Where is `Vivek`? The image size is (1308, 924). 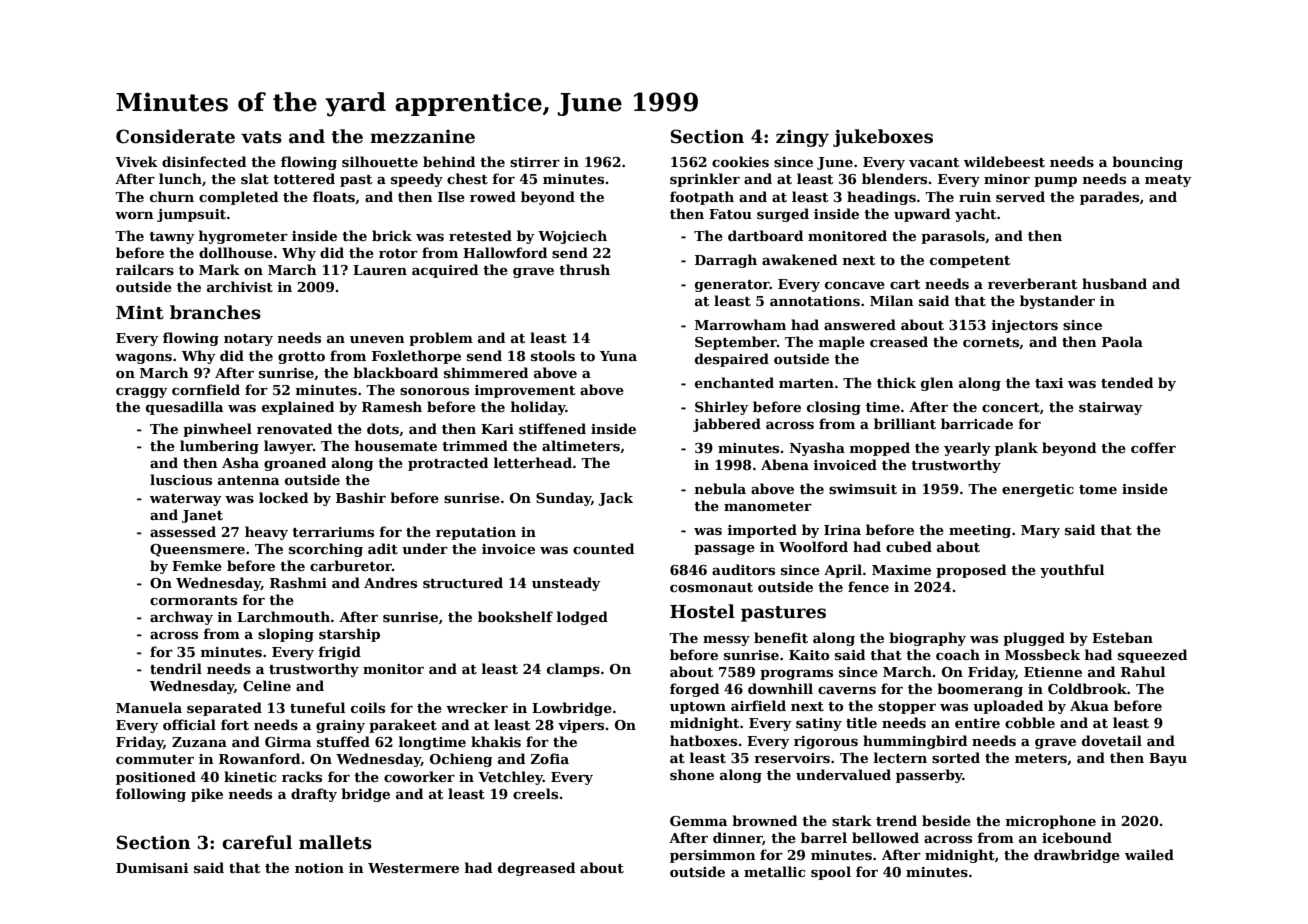 Vivek is located at coordinates (136, 161).
